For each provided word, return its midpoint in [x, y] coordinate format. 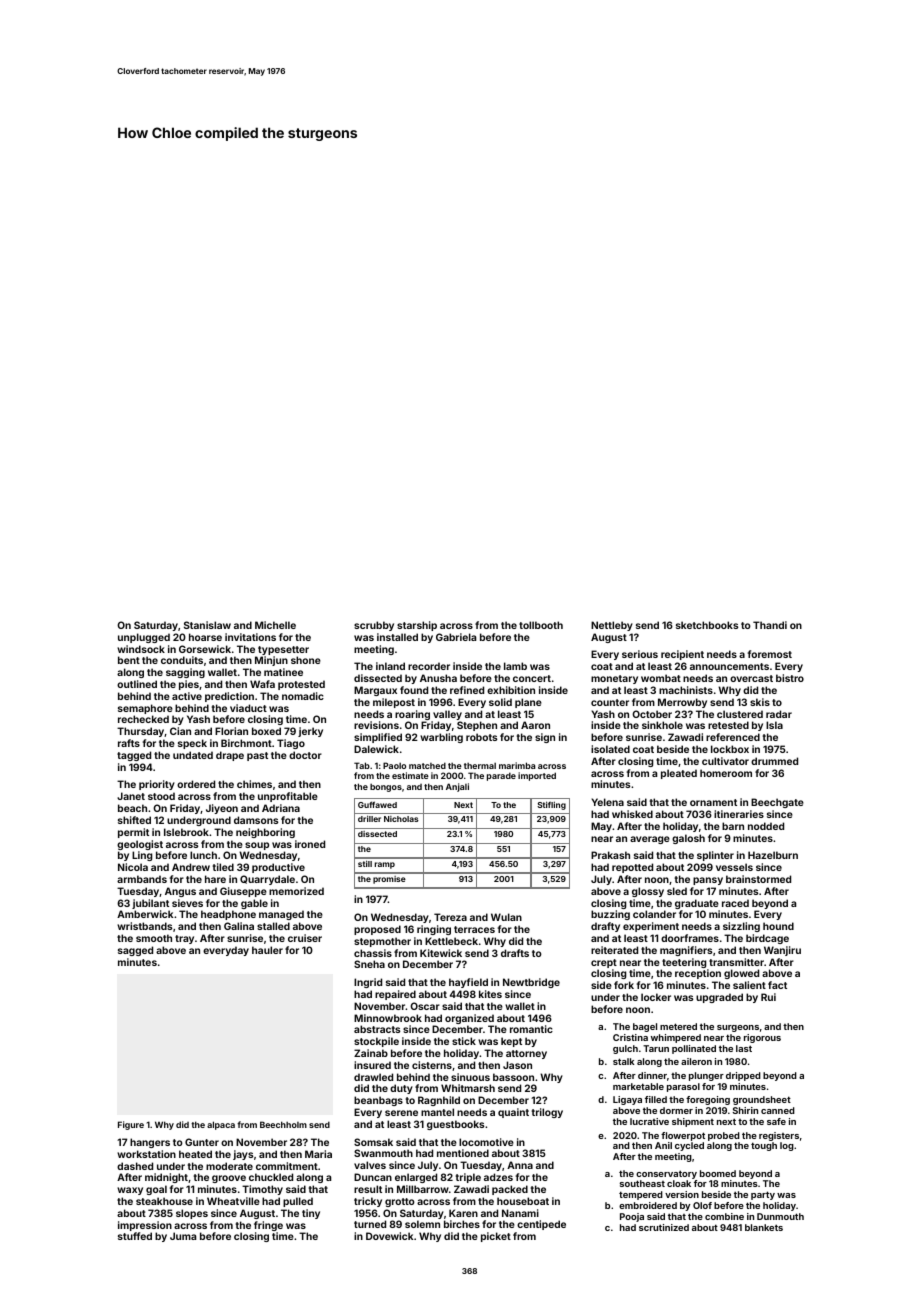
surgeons [738, 1028]
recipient [682, 655]
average [650, 840]
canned [778, 1110]
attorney [526, 1054]
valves [370, 1165]
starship [417, 626]
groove [229, 1179]
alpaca [221, 1125]
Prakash [610, 855]
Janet [131, 796]
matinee [283, 672]
